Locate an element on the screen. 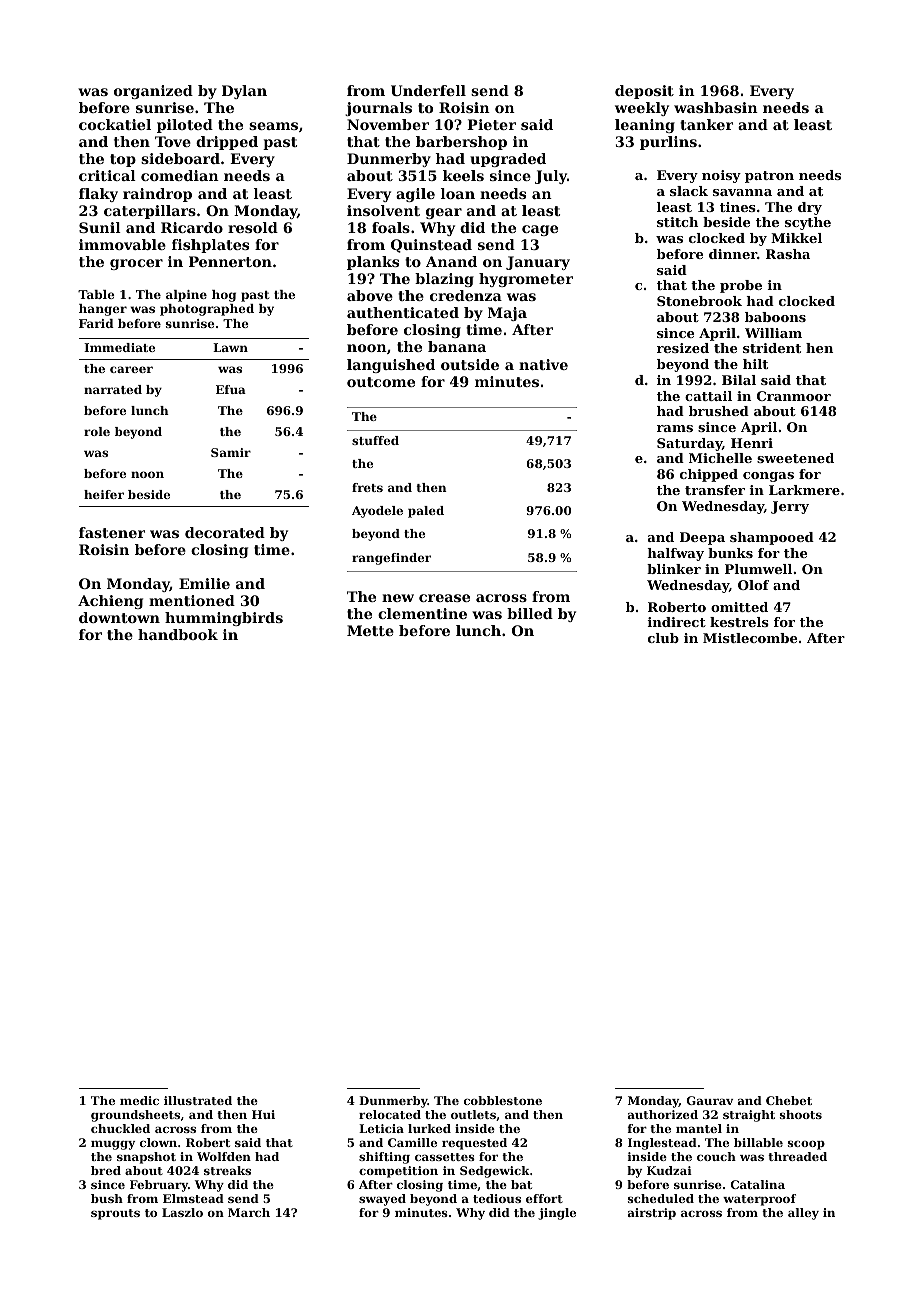 This screenshot has width=924, height=1308. Laszlo is located at coordinates (182, 1212).
